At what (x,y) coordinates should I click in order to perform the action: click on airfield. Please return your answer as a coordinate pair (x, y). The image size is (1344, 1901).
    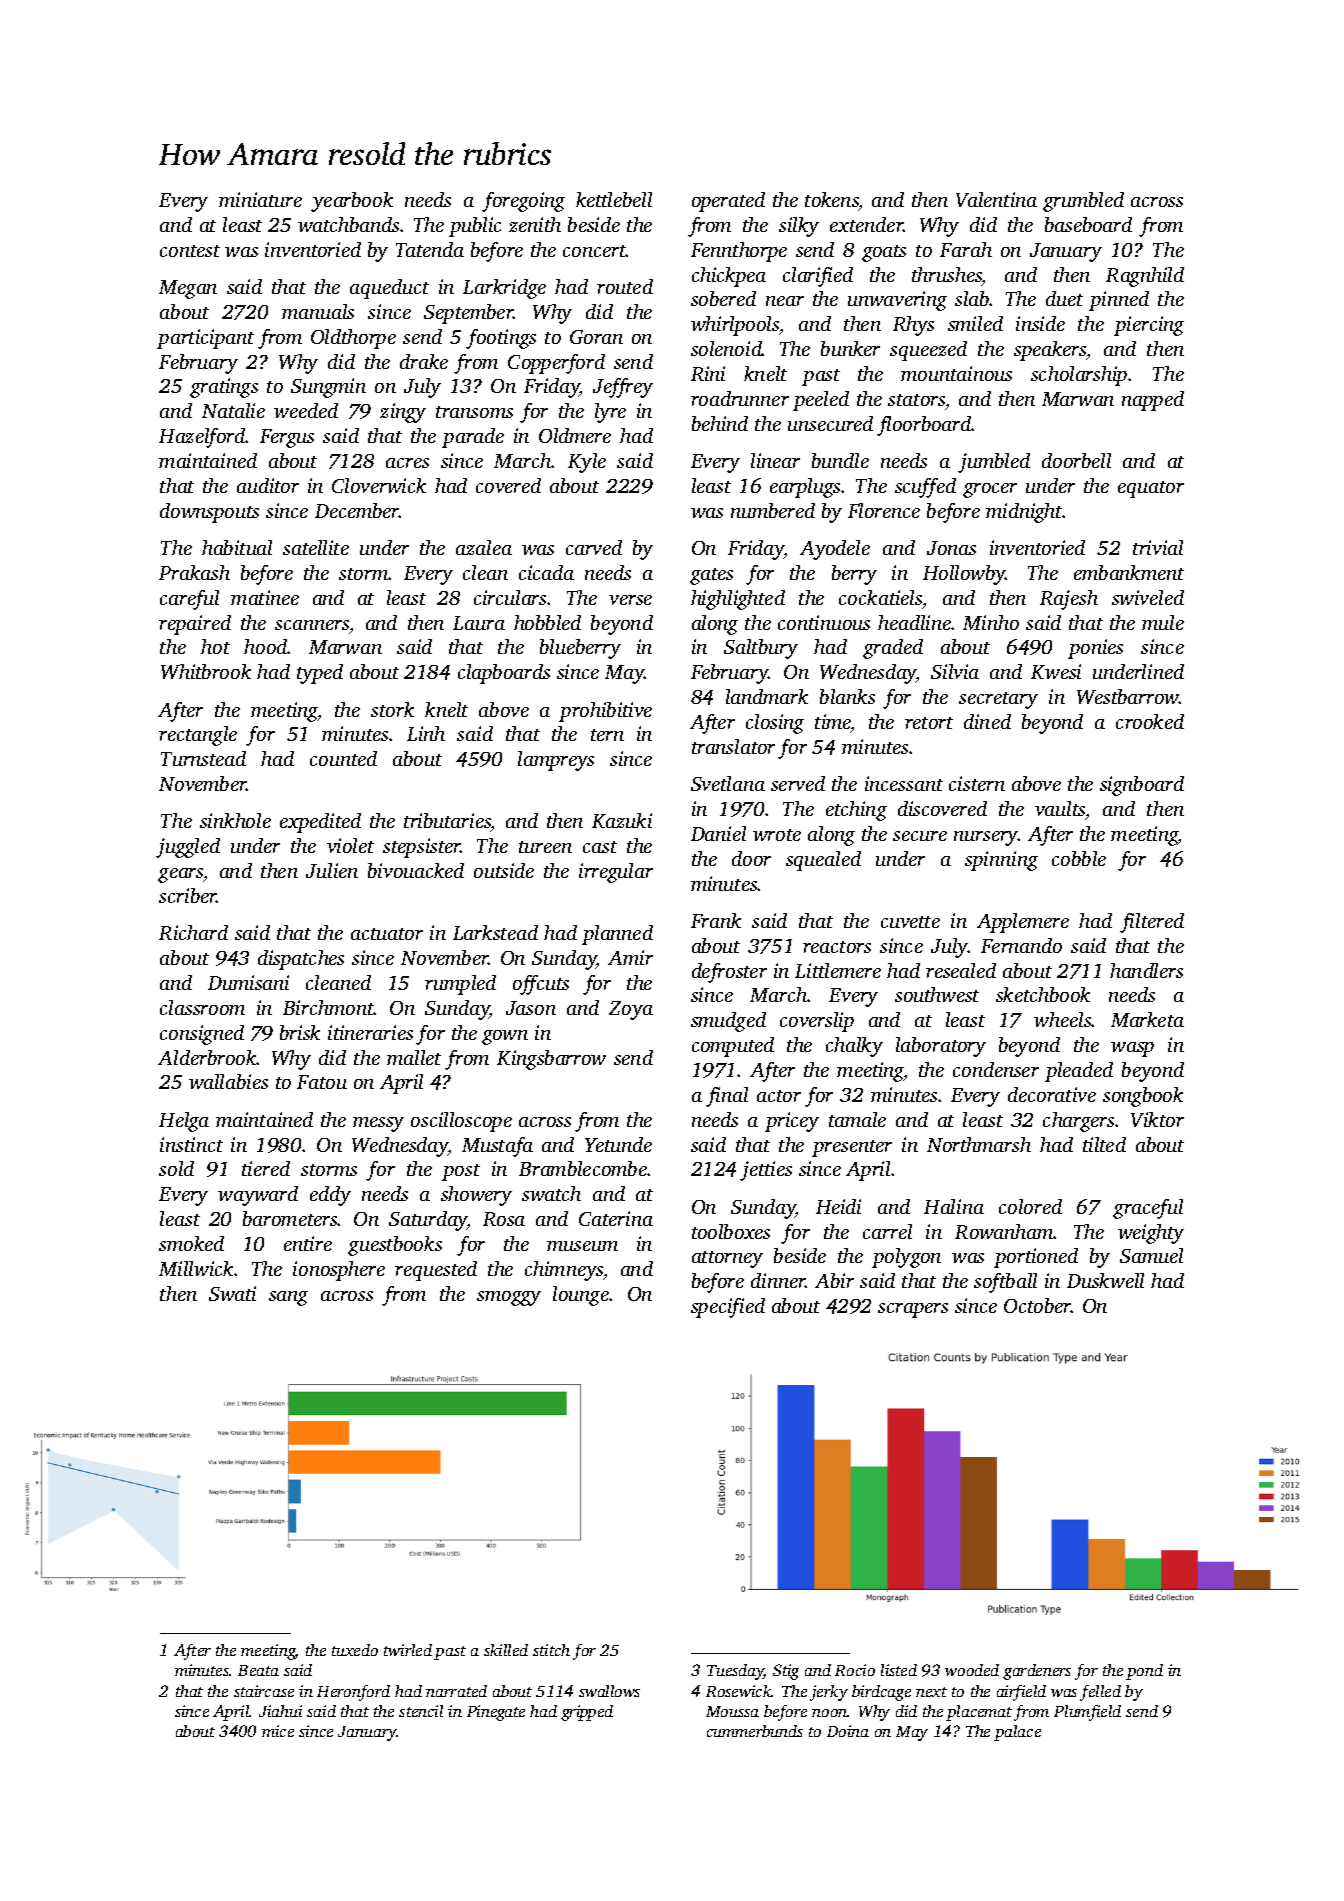
    Looking at the image, I should click on (1021, 1693).
